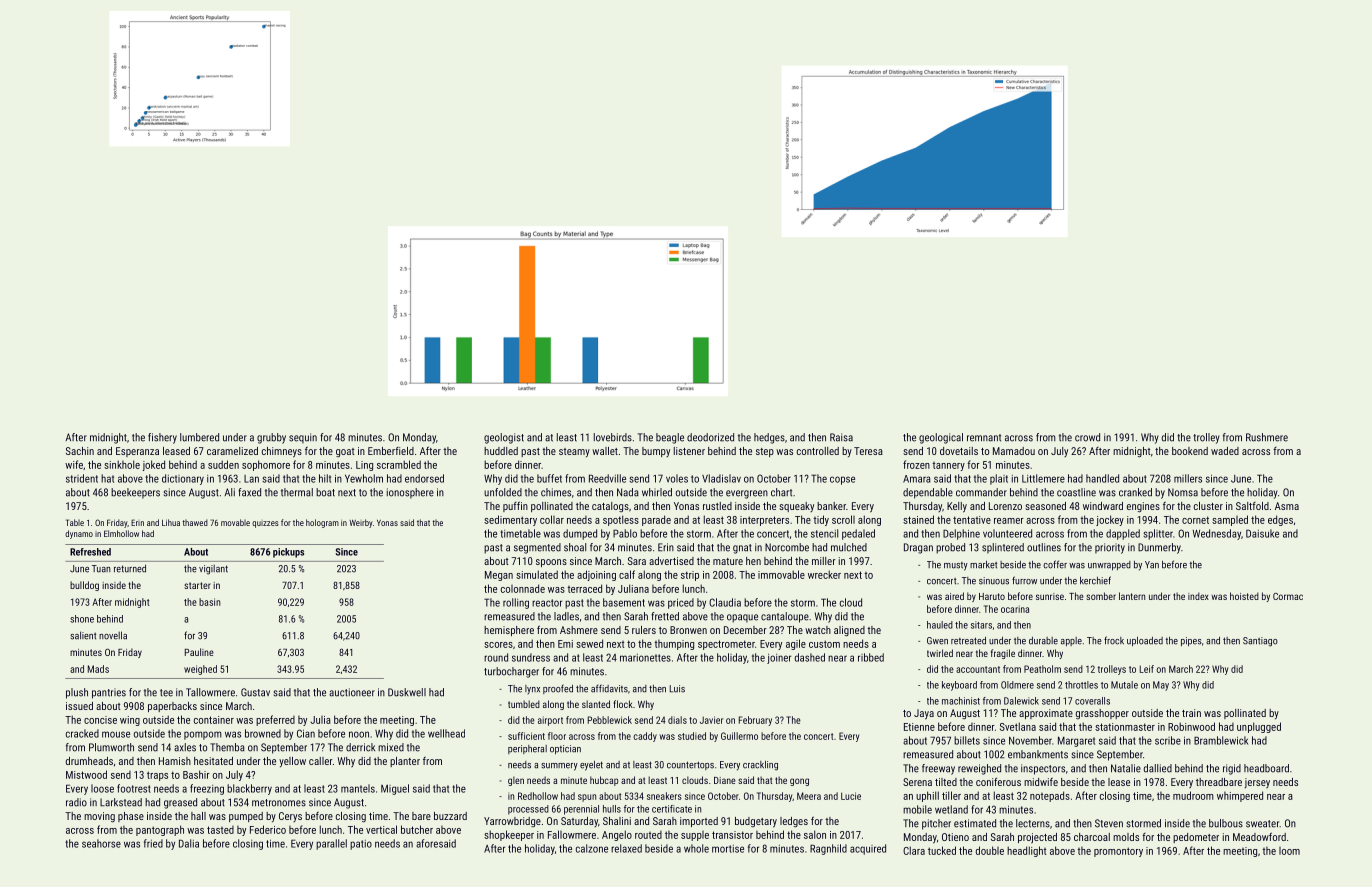  What do you see at coordinates (592, 848) in the screenshot?
I see `calzone` at bounding box center [592, 848].
